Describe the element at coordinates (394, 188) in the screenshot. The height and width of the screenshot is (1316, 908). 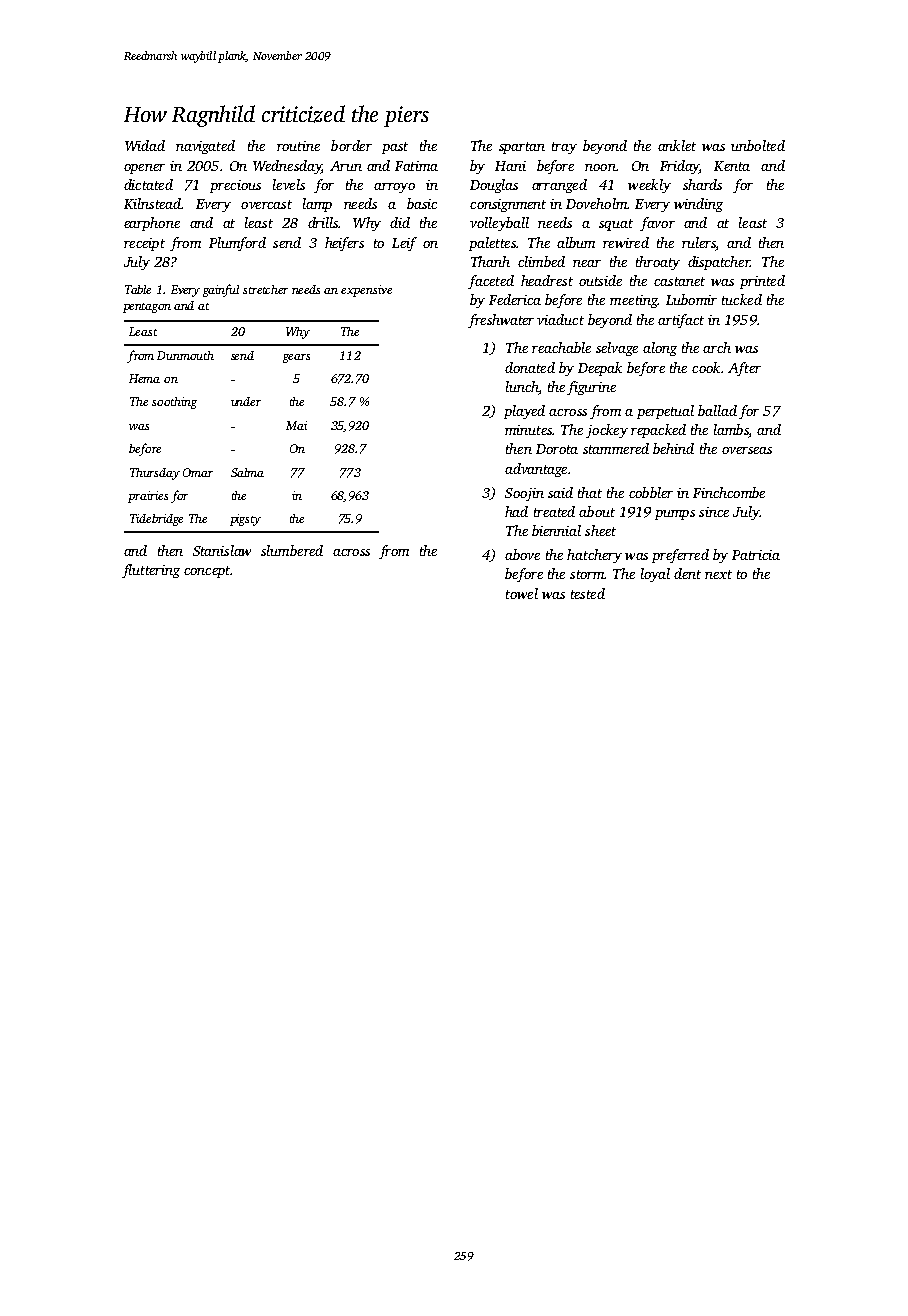
I see `arroyo` at that location.
